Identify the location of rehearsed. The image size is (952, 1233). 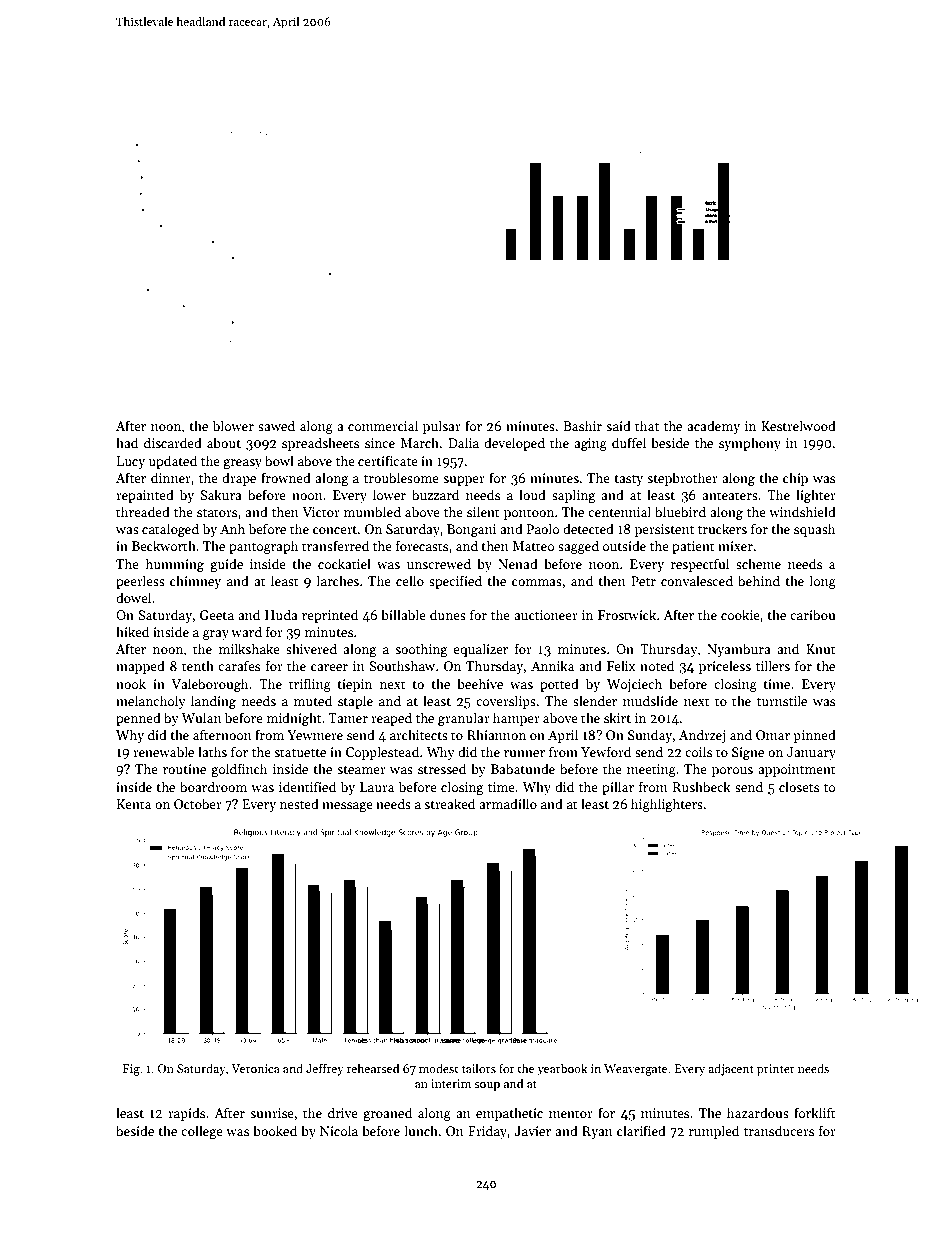
(373, 1068).
